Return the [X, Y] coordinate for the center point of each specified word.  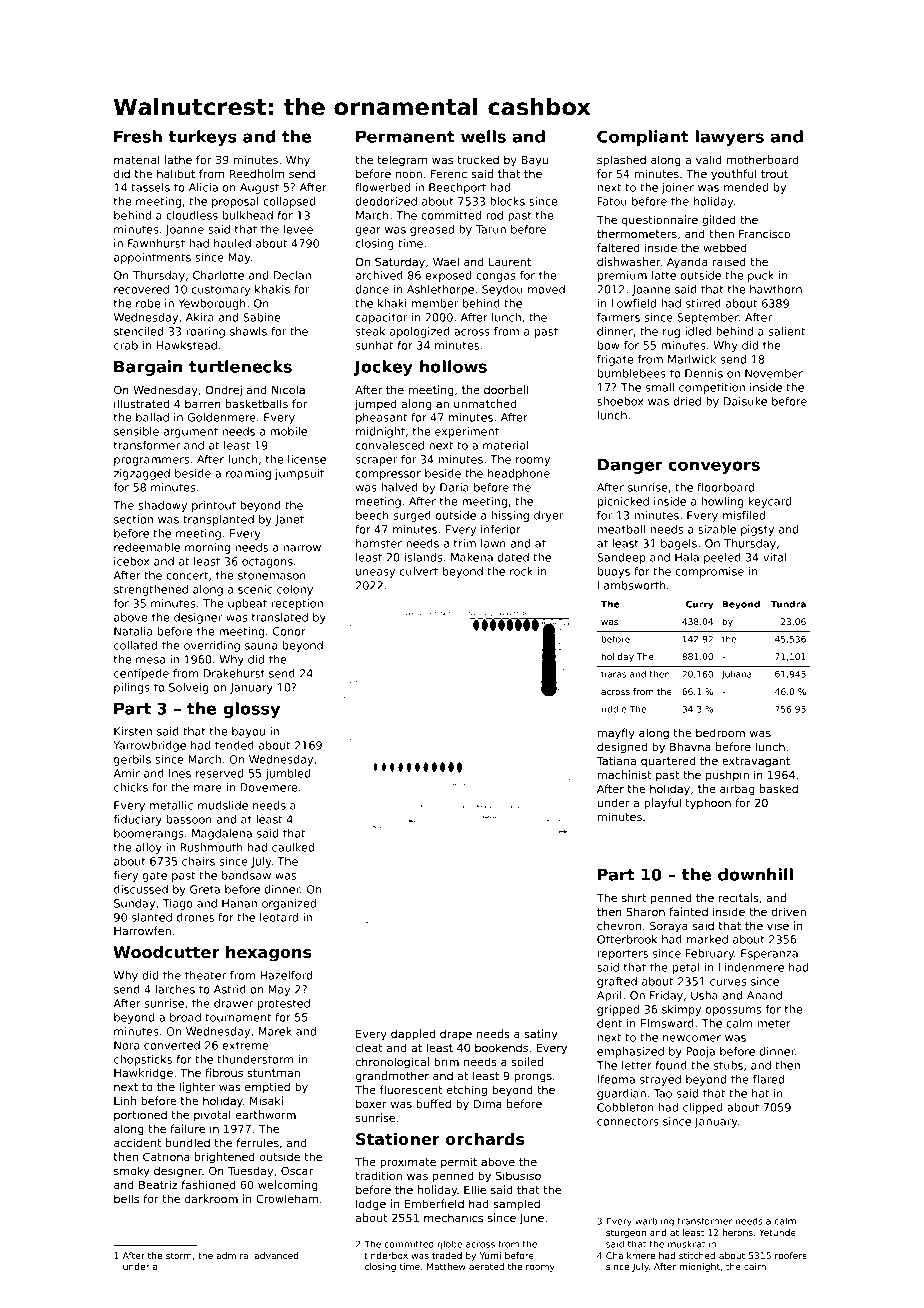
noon [409, 174]
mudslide [223, 805]
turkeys [202, 138]
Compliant [643, 138]
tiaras [613, 674]
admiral [233, 1255]
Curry [699, 605]
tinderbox [386, 1255]
